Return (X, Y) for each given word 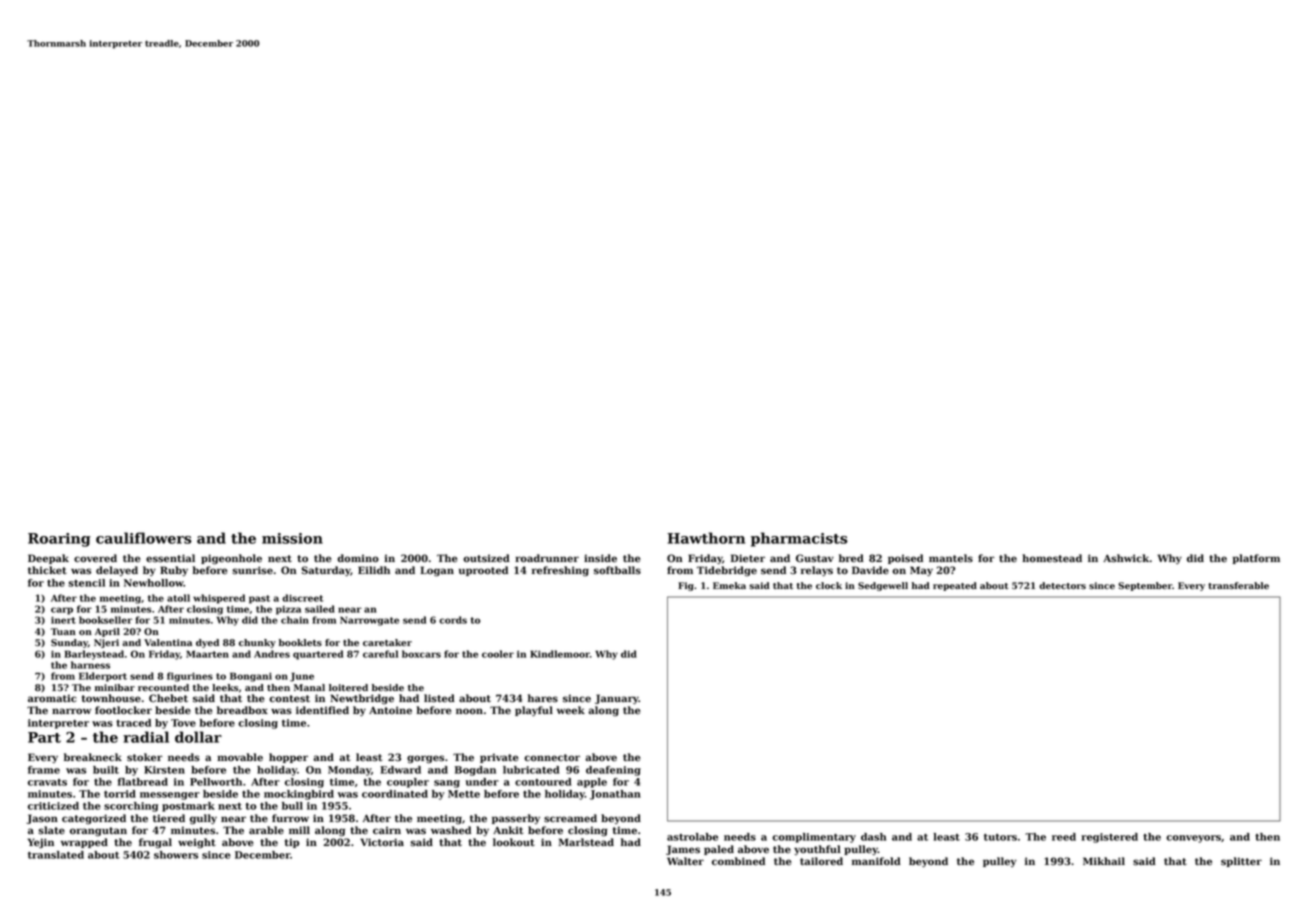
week (571, 710)
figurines (190, 677)
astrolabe (692, 837)
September (1145, 586)
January (617, 699)
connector (552, 758)
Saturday (326, 571)
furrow (290, 818)
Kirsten (164, 770)
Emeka (729, 586)
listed (439, 698)
